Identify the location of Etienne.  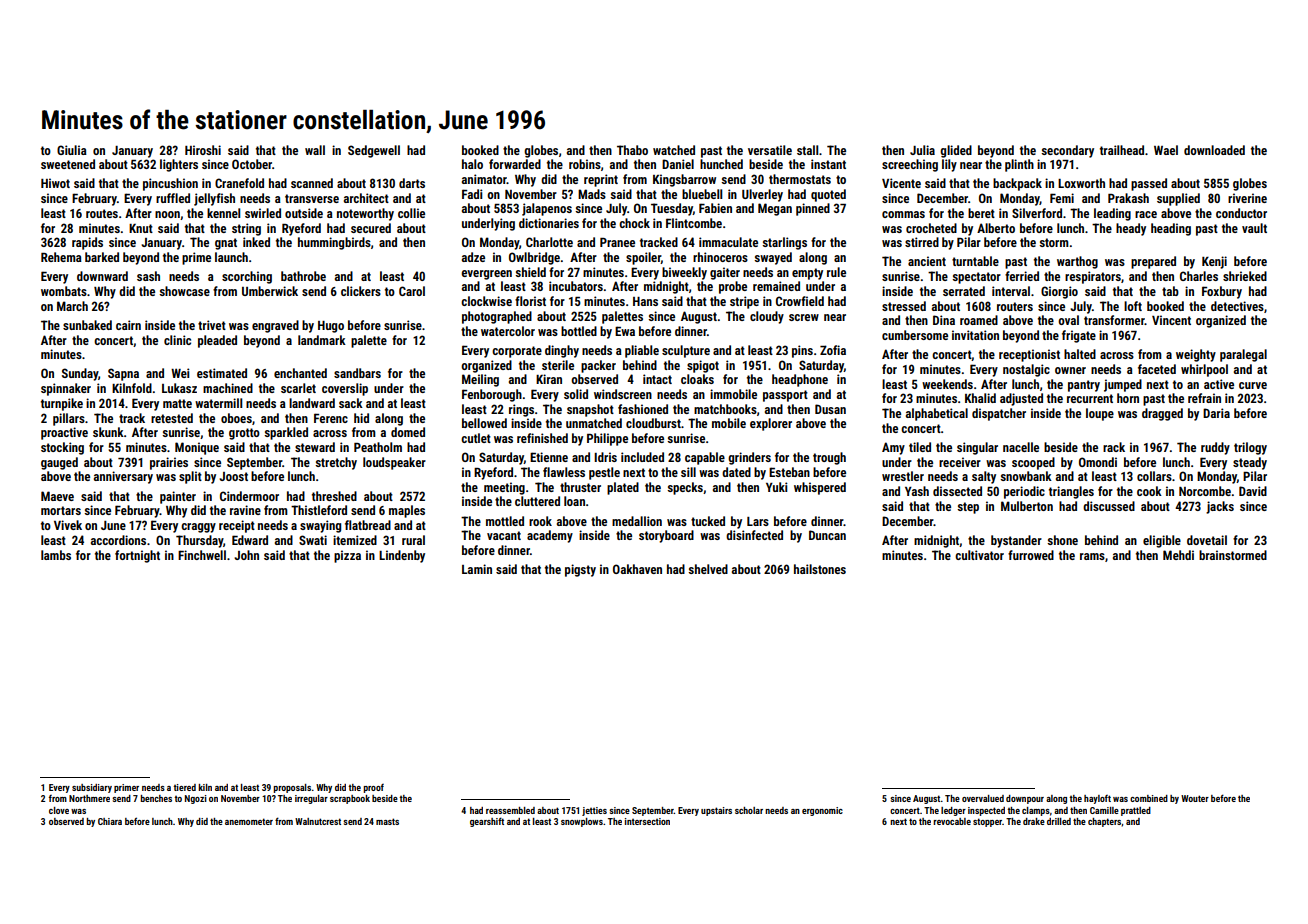
(549, 457).
